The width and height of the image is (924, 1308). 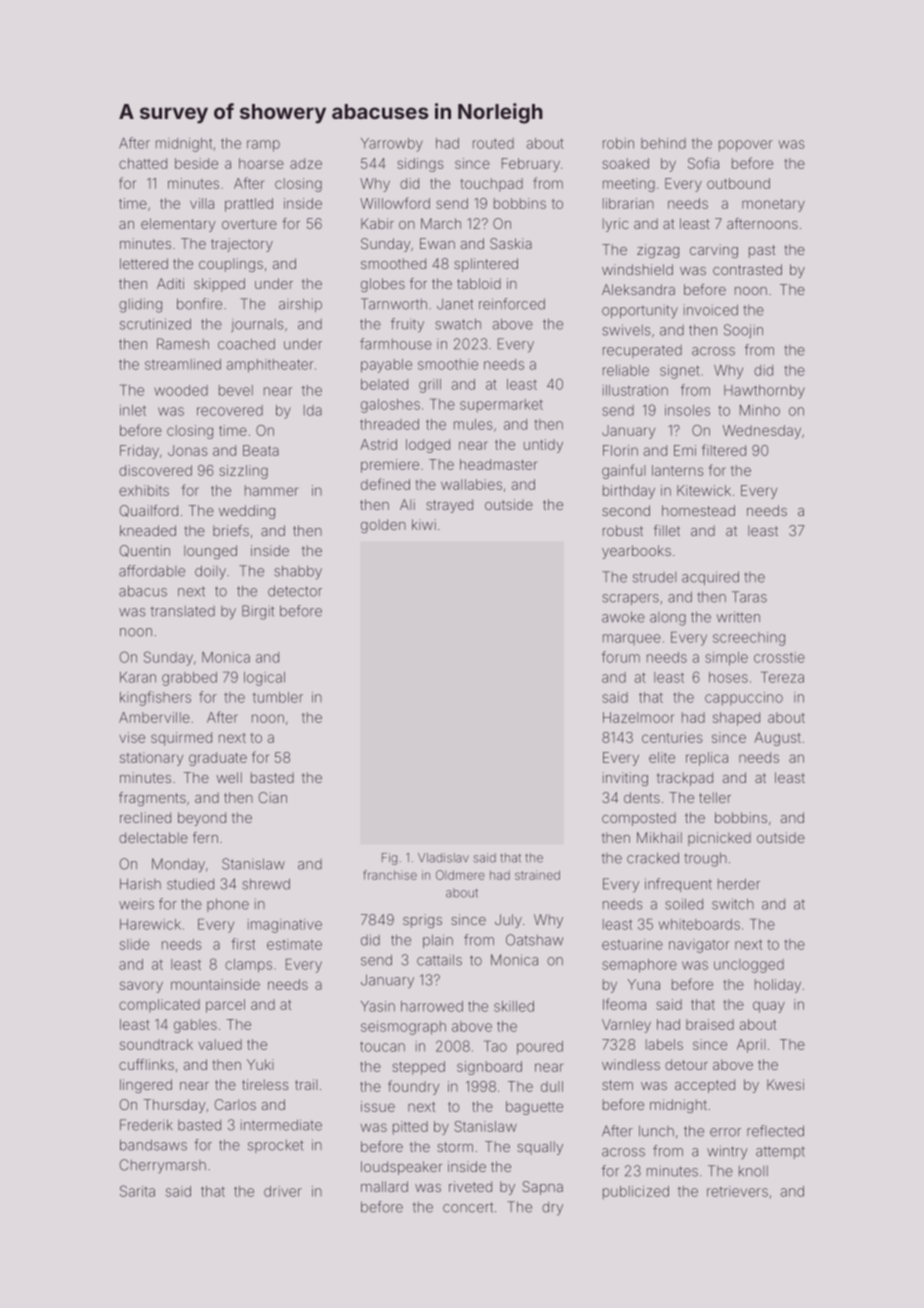 I want to click on gables, so click(x=195, y=1026).
